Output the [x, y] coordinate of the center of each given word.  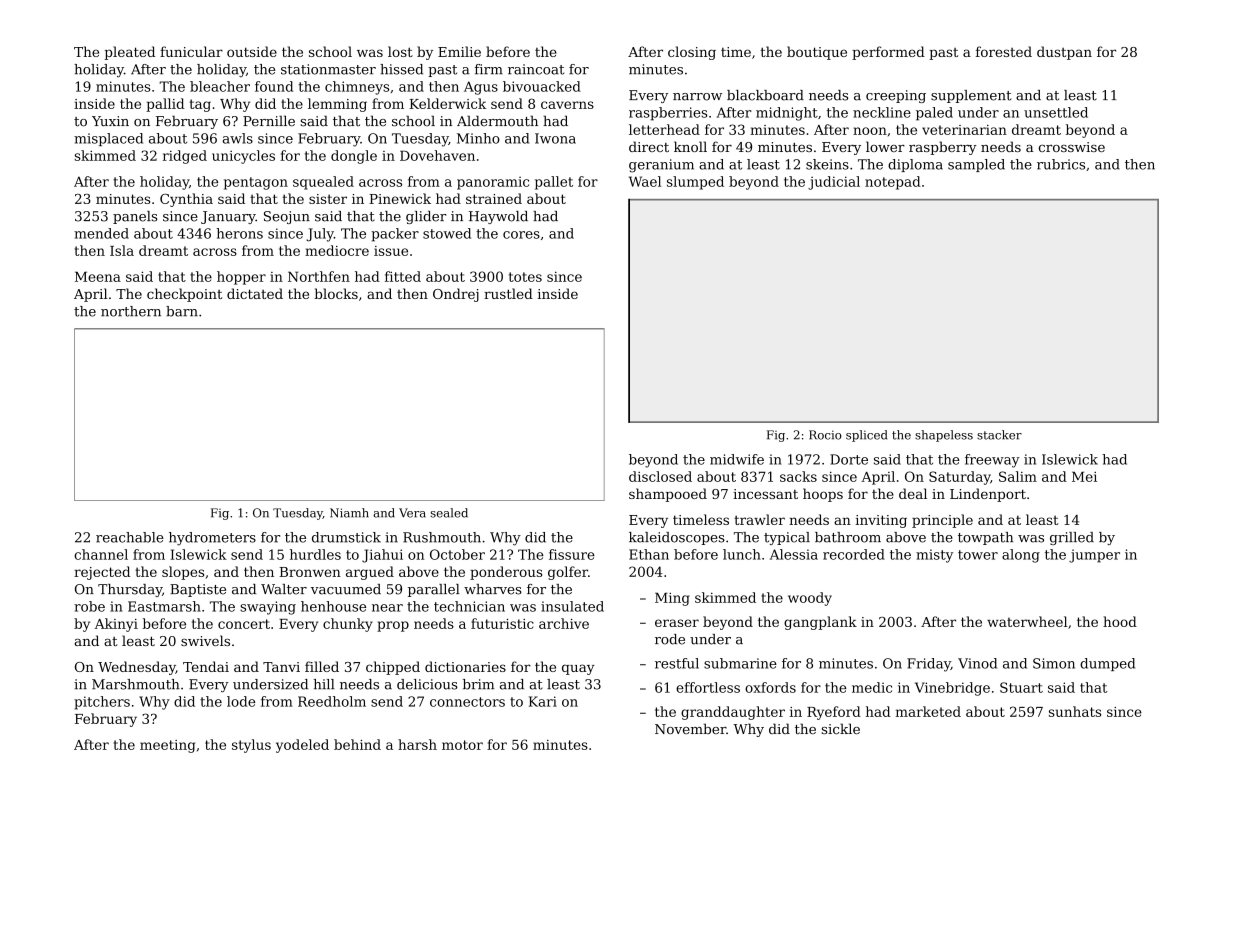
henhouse [333, 606]
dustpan [1064, 53]
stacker [999, 435]
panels [135, 217]
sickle [841, 728]
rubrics [1061, 164]
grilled [1072, 538]
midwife [737, 459]
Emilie [459, 51]
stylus [251, 746]
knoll [690, 146]
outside [252, 51]
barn [182, 311]
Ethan [649, 554]
